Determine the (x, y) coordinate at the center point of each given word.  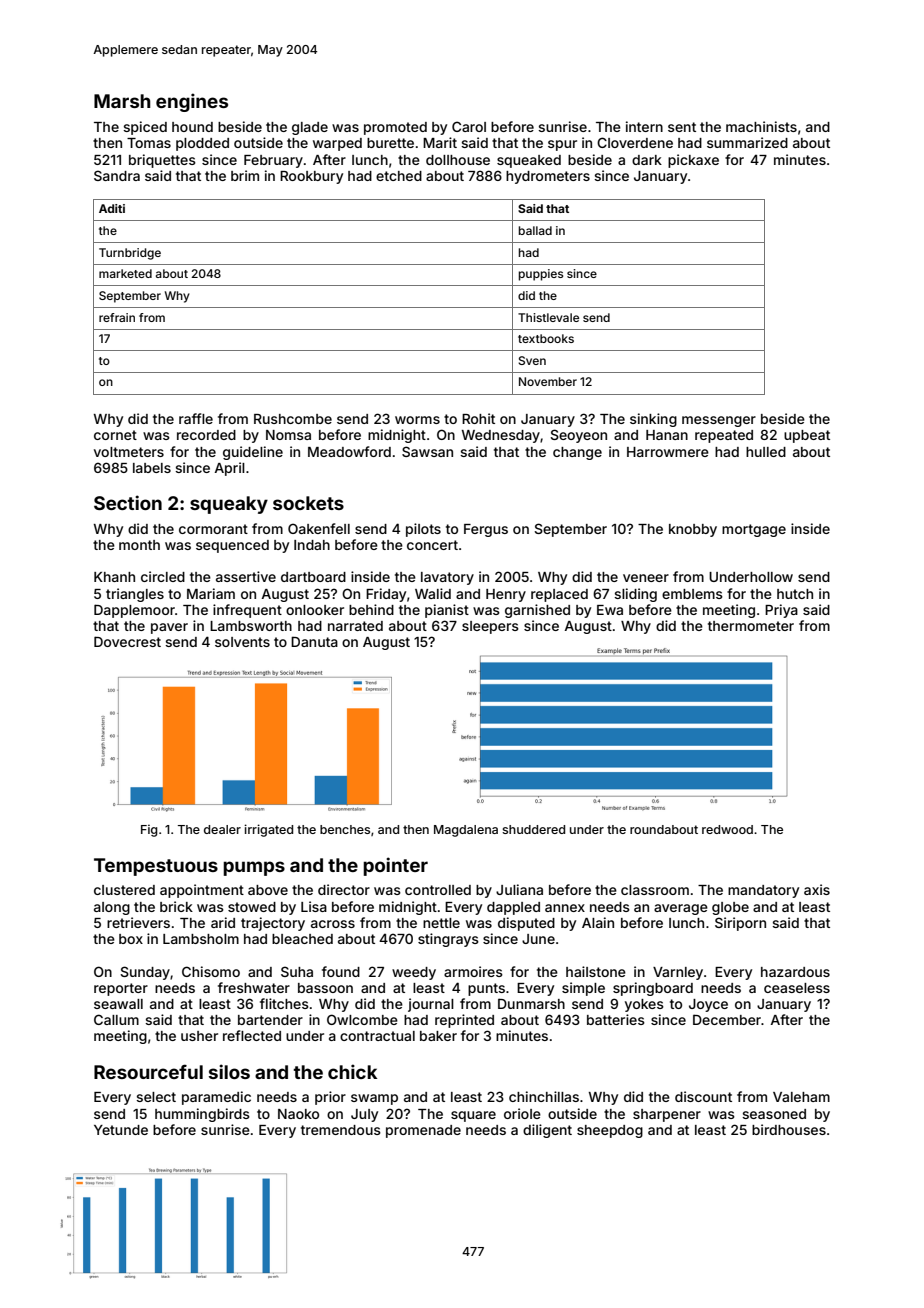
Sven (532, 360)
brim (245, 175)
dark (647, 160)
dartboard (313, 577)
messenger (719, 421)
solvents (242, 642)
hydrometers (548, 177)
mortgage (754, 530)
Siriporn (740, 924)
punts (486, 989)
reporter (121, 989)
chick (352, 1071)
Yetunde (121, 1130)
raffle (196, 418)
